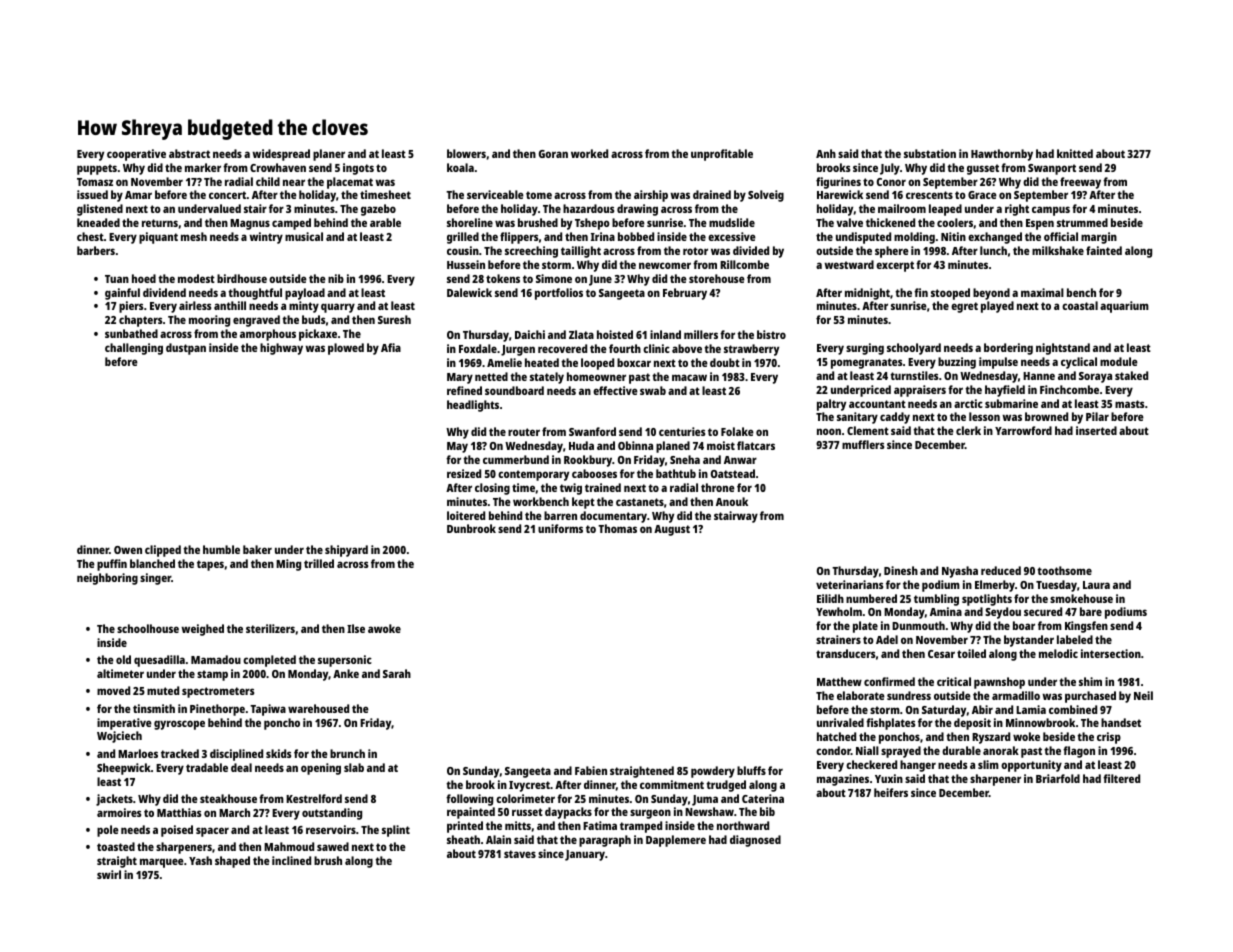 The height and width of the screenshot is (952, 1233). Describe the element at coordinates (682, 431) in the screenshot. I see `centuries` at that location.
